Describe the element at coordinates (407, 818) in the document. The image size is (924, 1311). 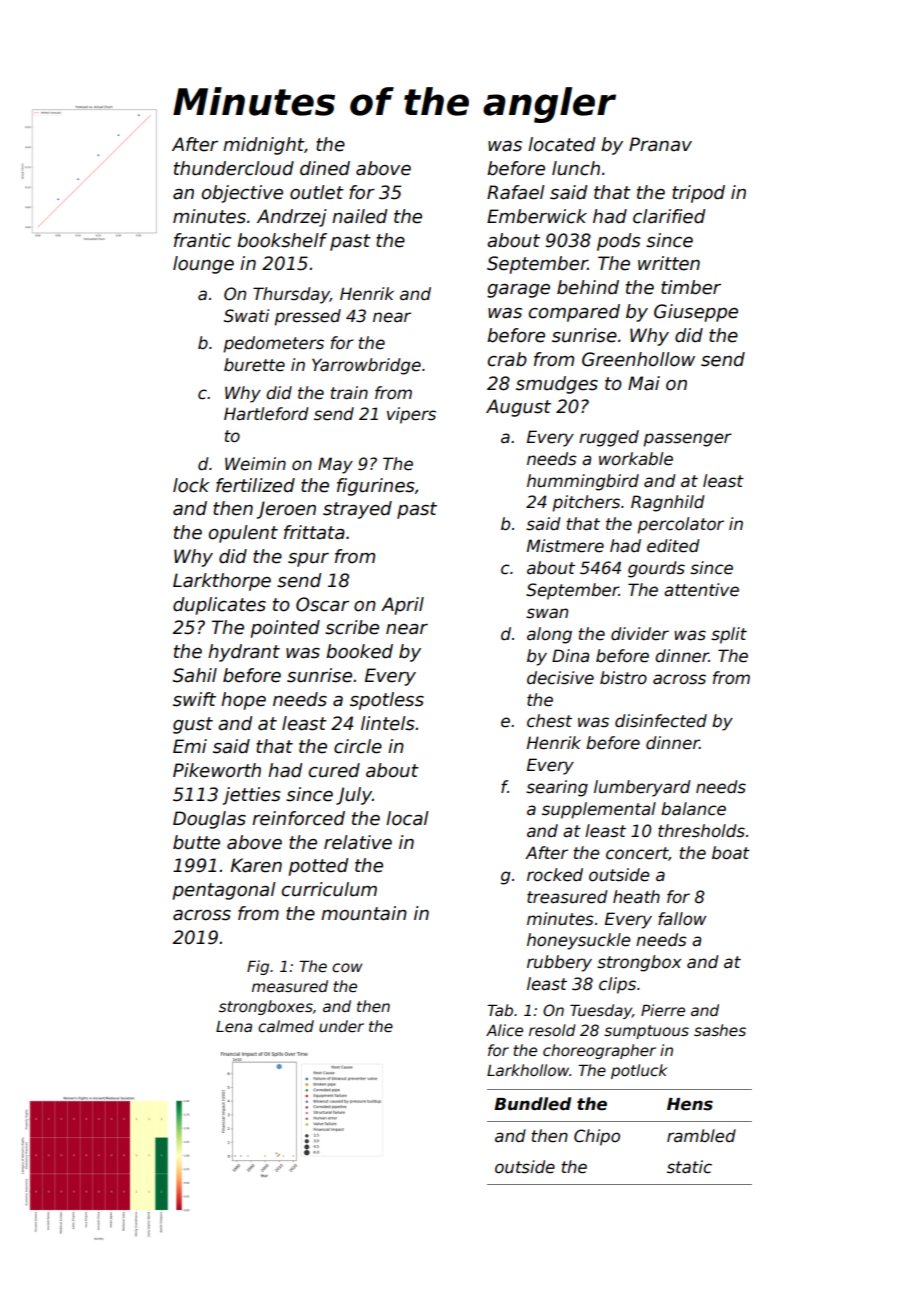
I see `local` at that location.
